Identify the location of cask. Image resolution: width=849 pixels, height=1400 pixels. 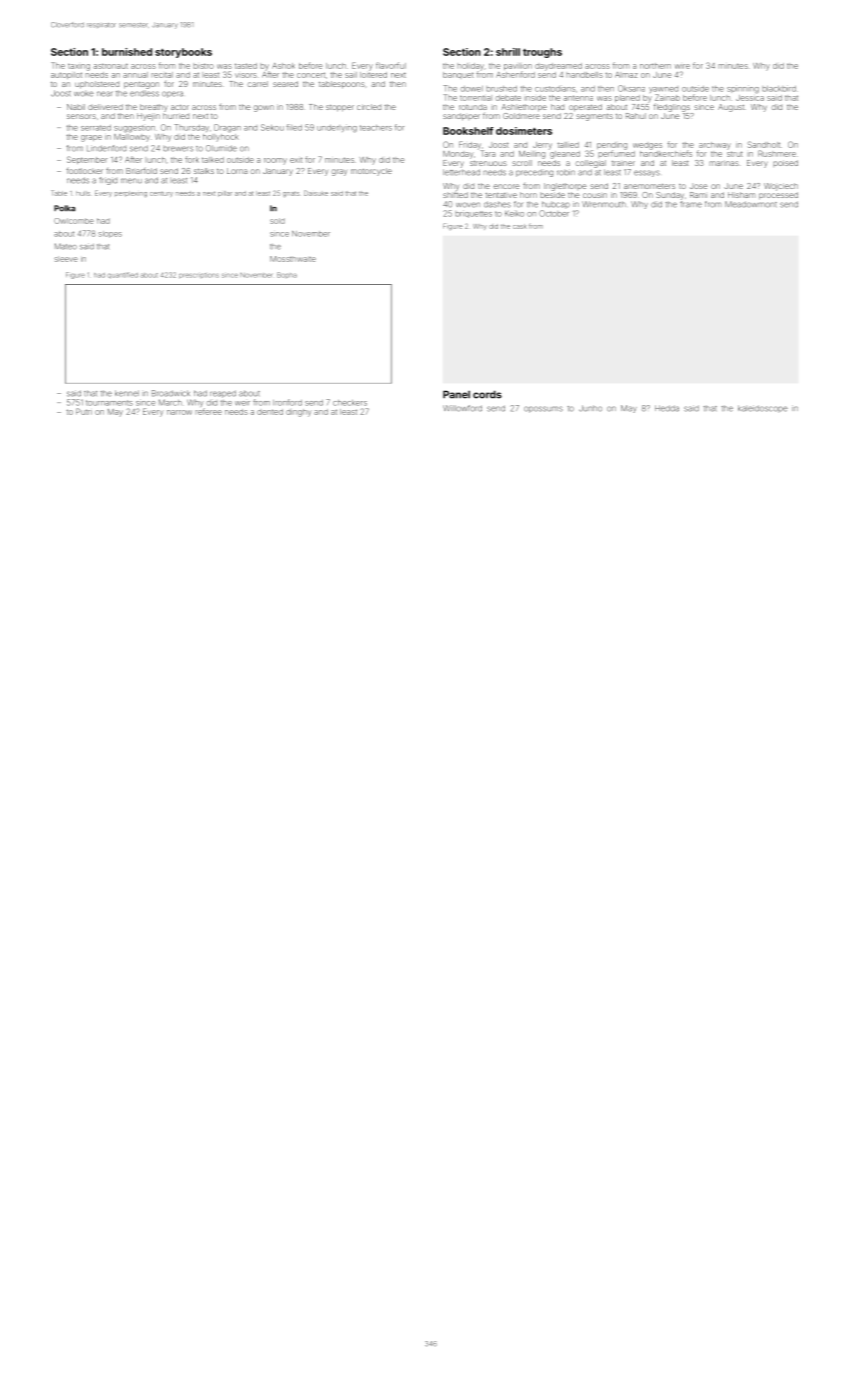
(520, 226).
